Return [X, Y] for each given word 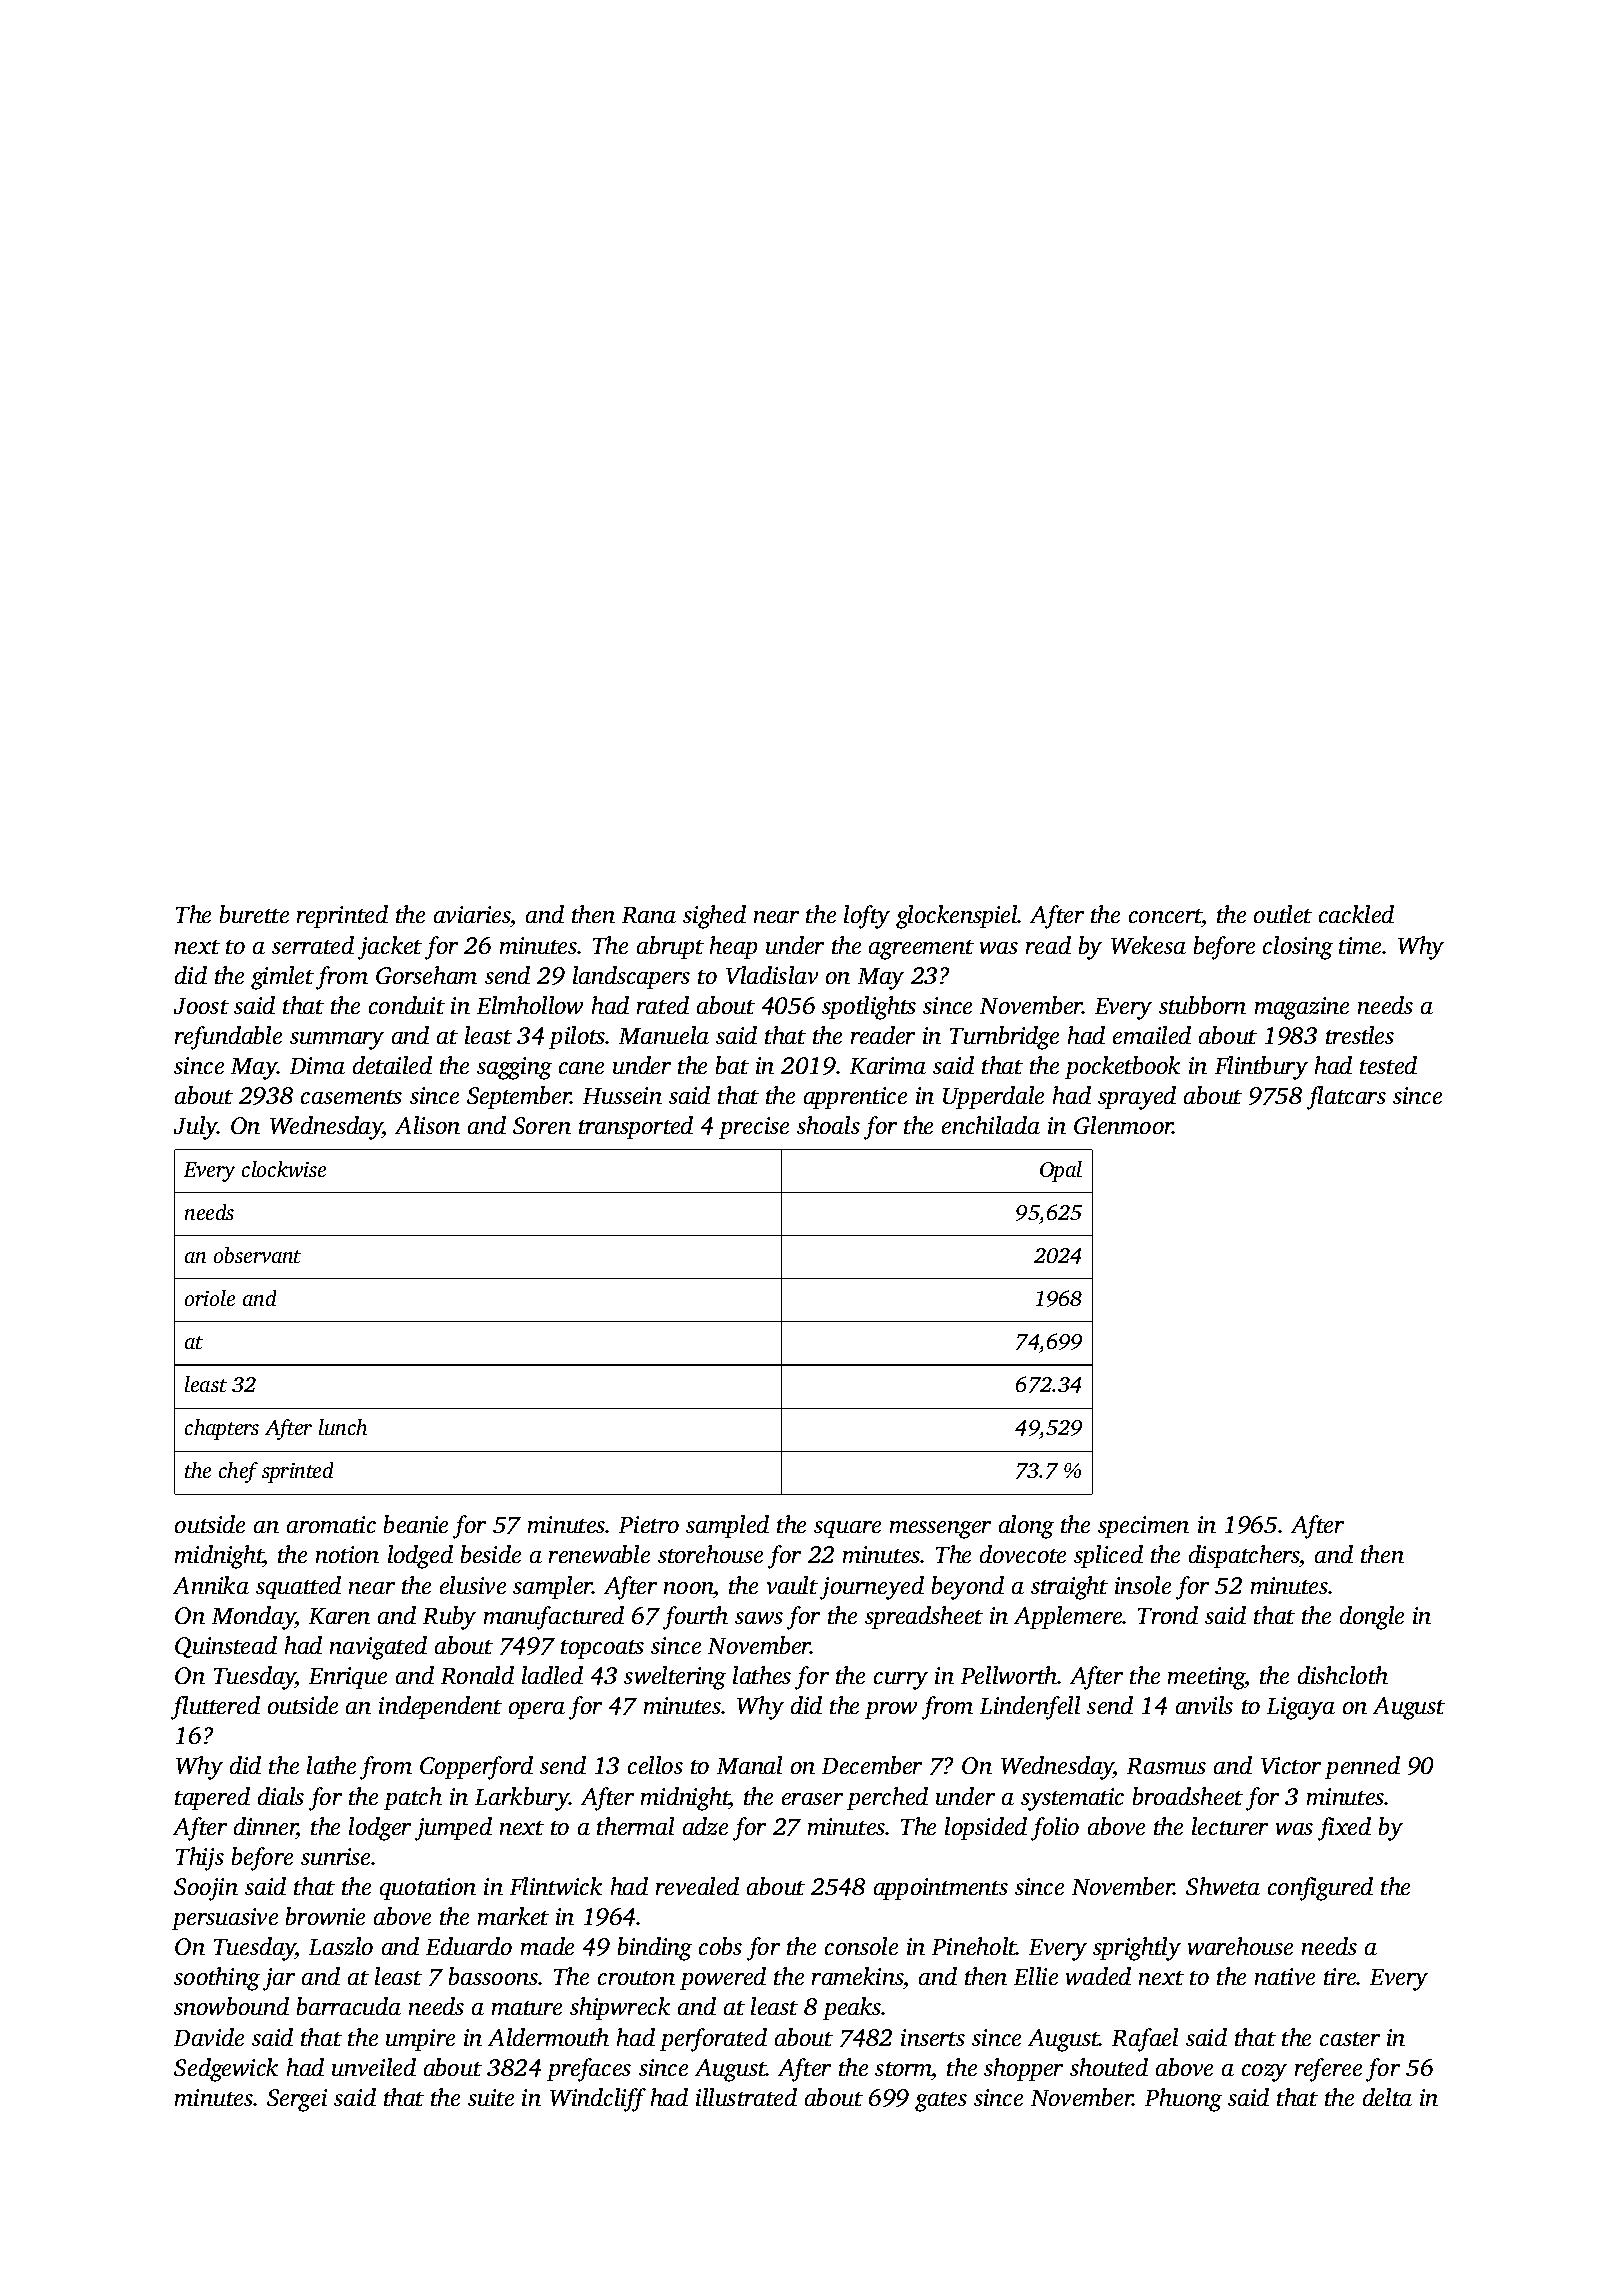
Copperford [476, 1768]
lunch [343, 1427]
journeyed [872, 1588]
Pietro [649, 1524]
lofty [867, 917]
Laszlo [341, 1946]
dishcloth [1343, 1675]
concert [1165, 918]
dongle [1372, 1618]
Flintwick [556, 1886]
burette [254, 914]
